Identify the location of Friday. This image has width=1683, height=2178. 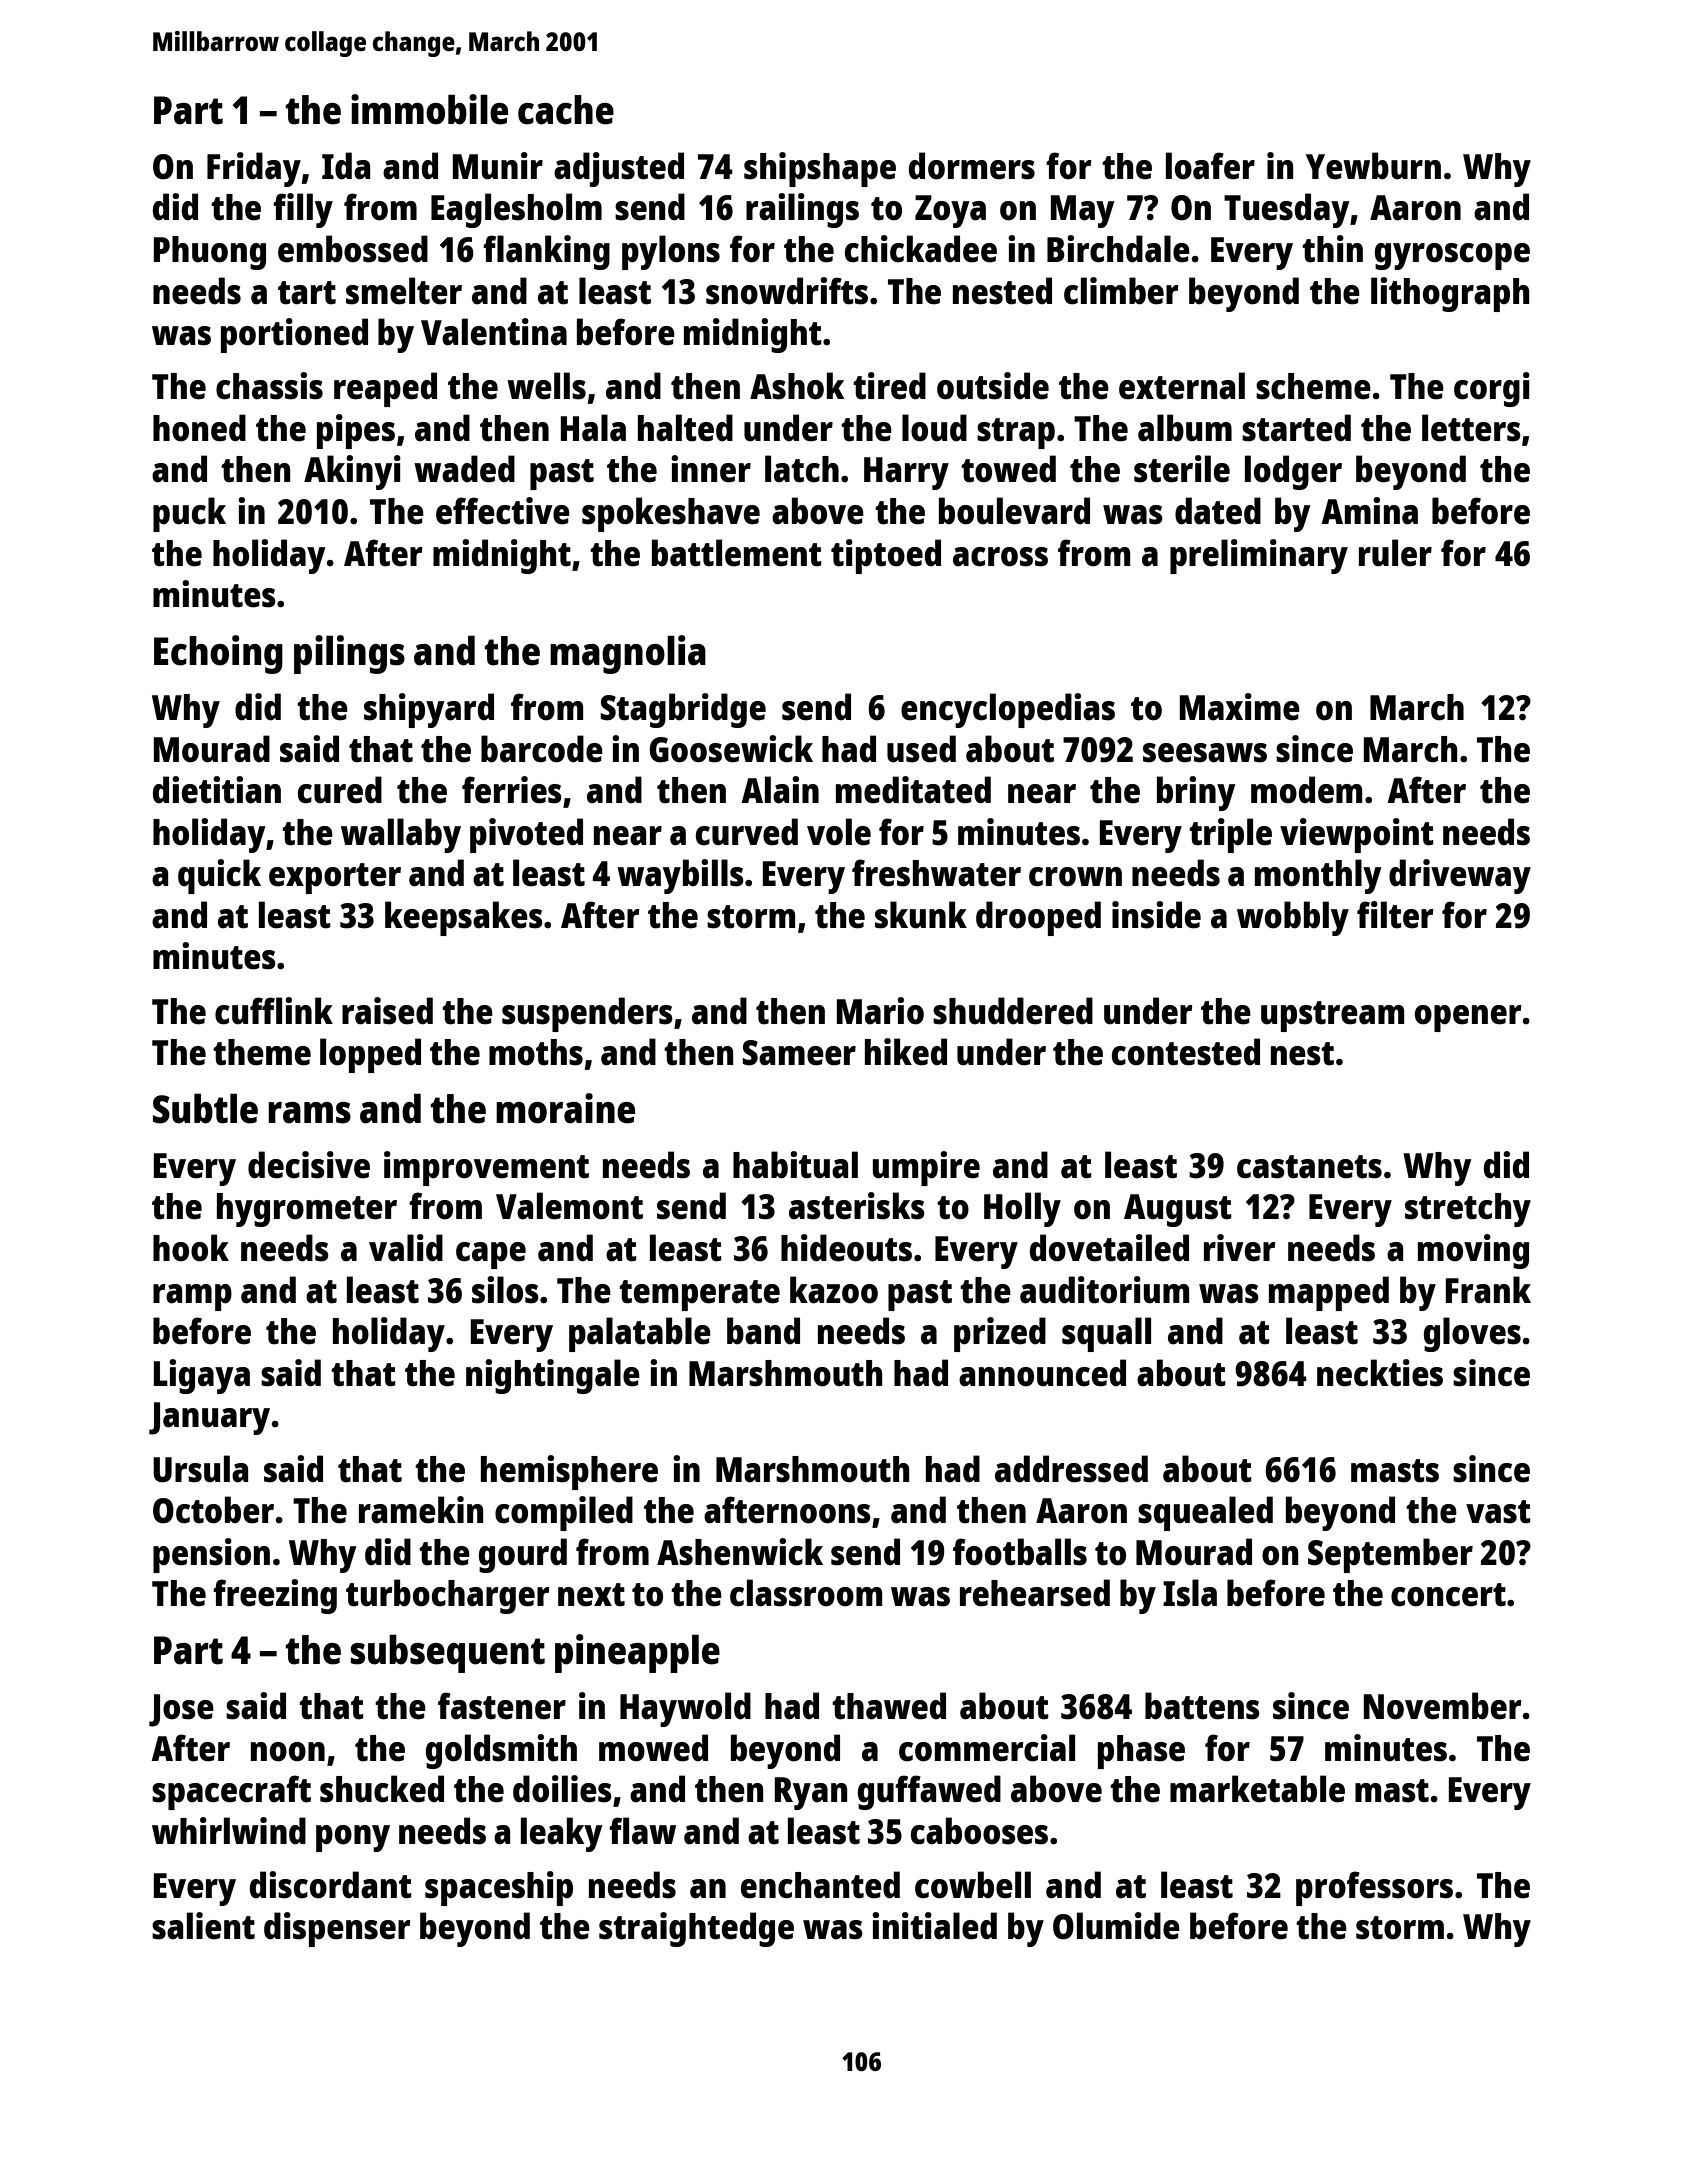
(254, 169).
